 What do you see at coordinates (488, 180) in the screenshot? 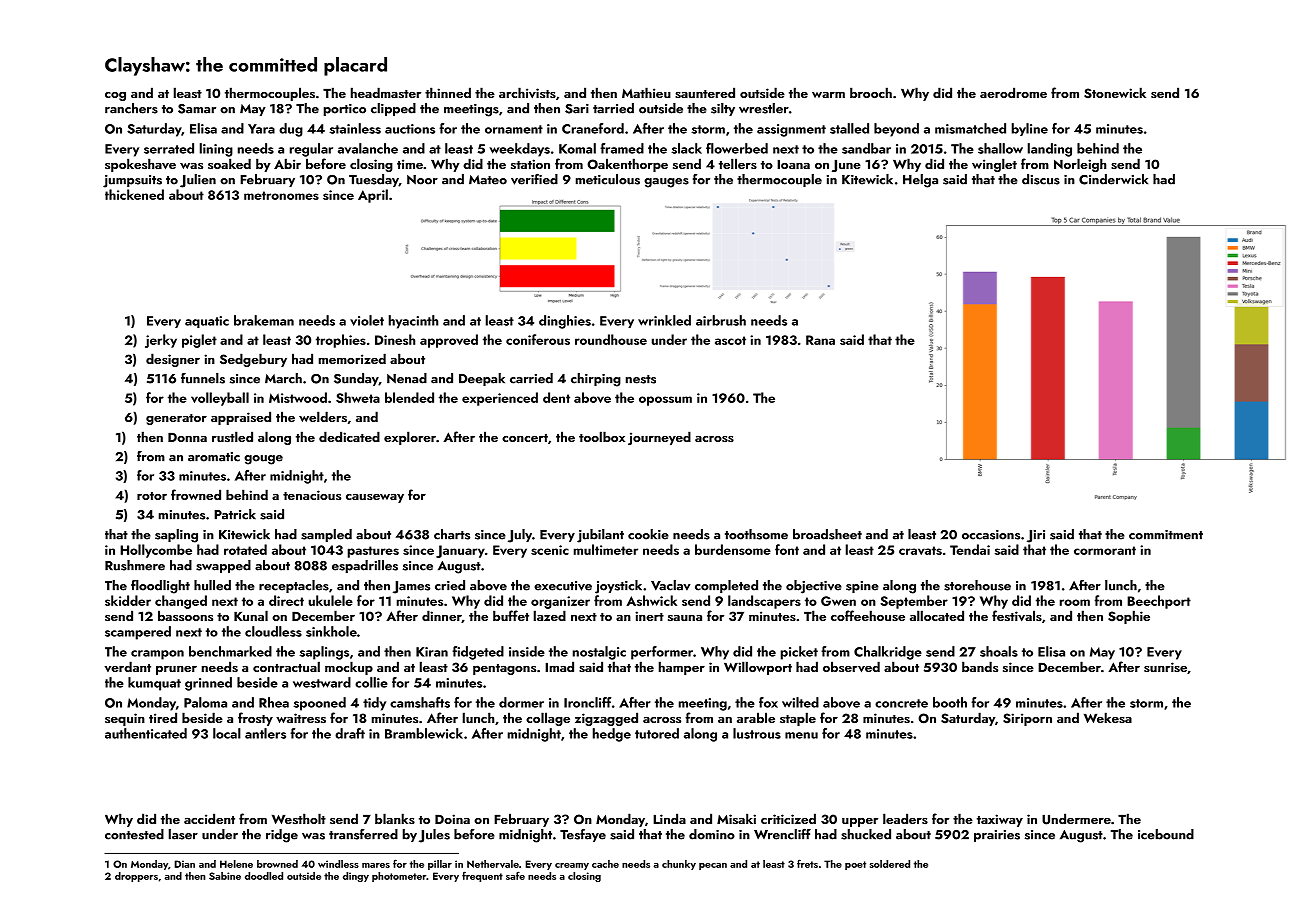
I see `Mateo` at bounding box center [488, 180].
